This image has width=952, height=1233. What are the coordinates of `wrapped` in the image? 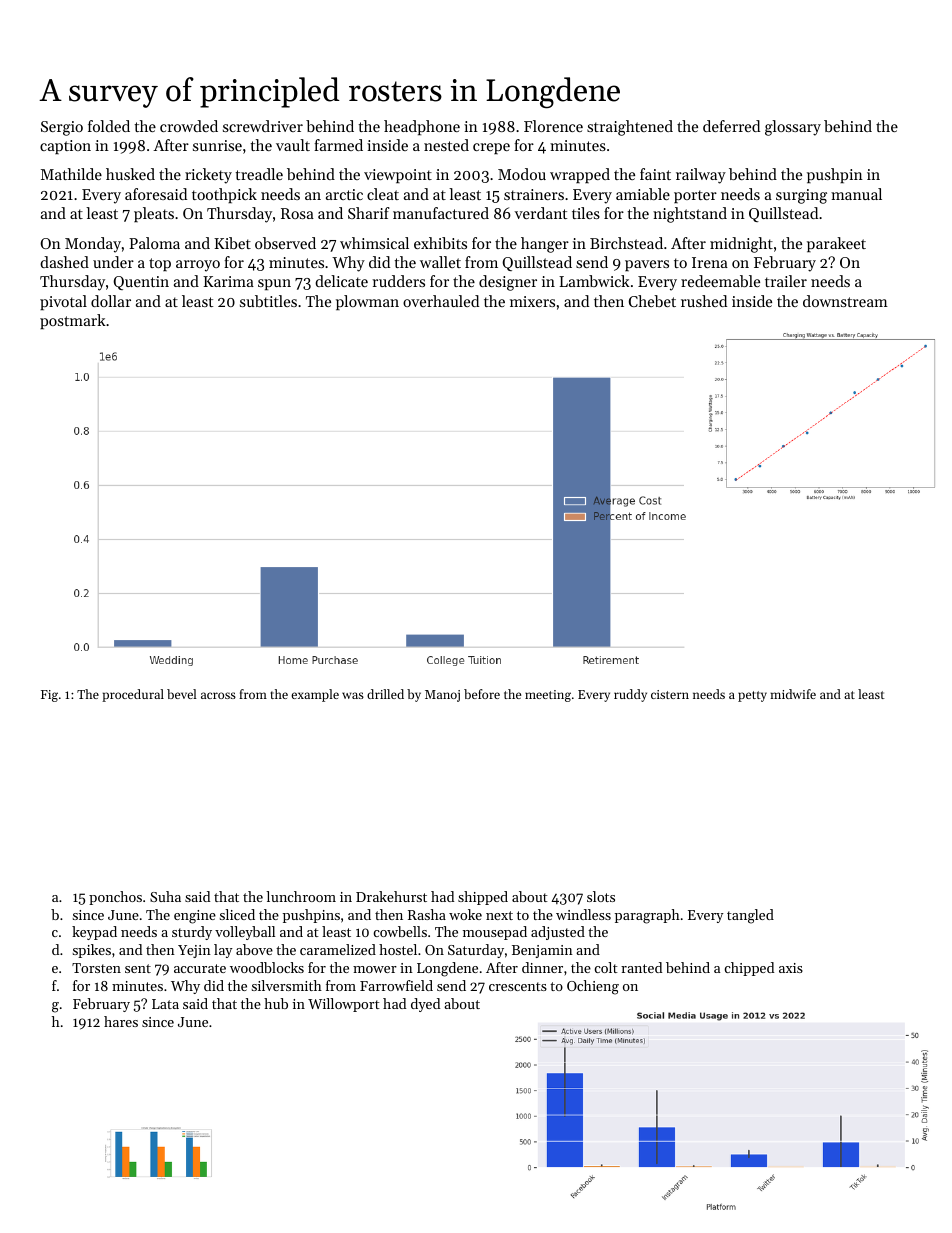 It's located at (580, 175).
